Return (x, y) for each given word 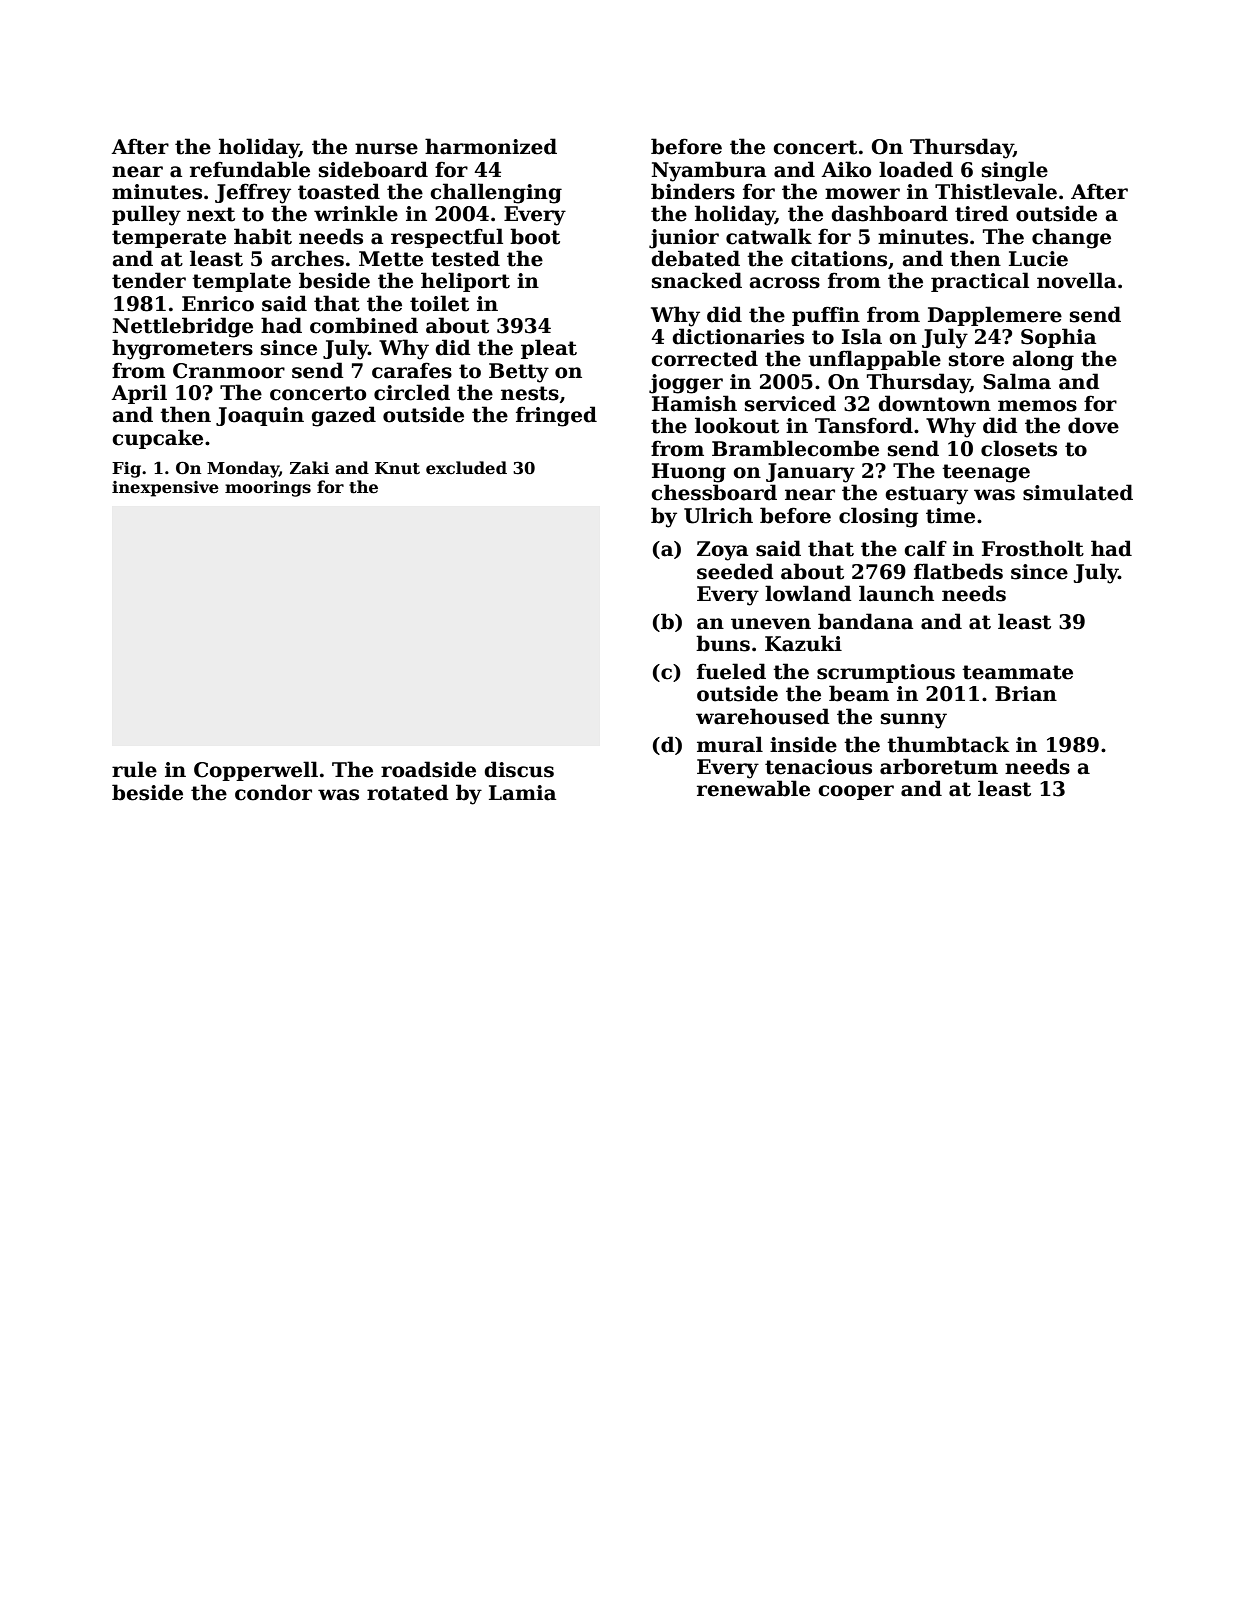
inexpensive (165, 489)
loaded (916, 169)
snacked (697, 280)
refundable (250, 169)
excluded (466, 468)
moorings (268, 489)
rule (134, 769)
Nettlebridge (183, 327)
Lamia (522, 793)
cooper (856, 792)
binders (693, 191)
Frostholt (1033, 548)
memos (1037, 406)
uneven (771, 624)
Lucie (1038, 259)
